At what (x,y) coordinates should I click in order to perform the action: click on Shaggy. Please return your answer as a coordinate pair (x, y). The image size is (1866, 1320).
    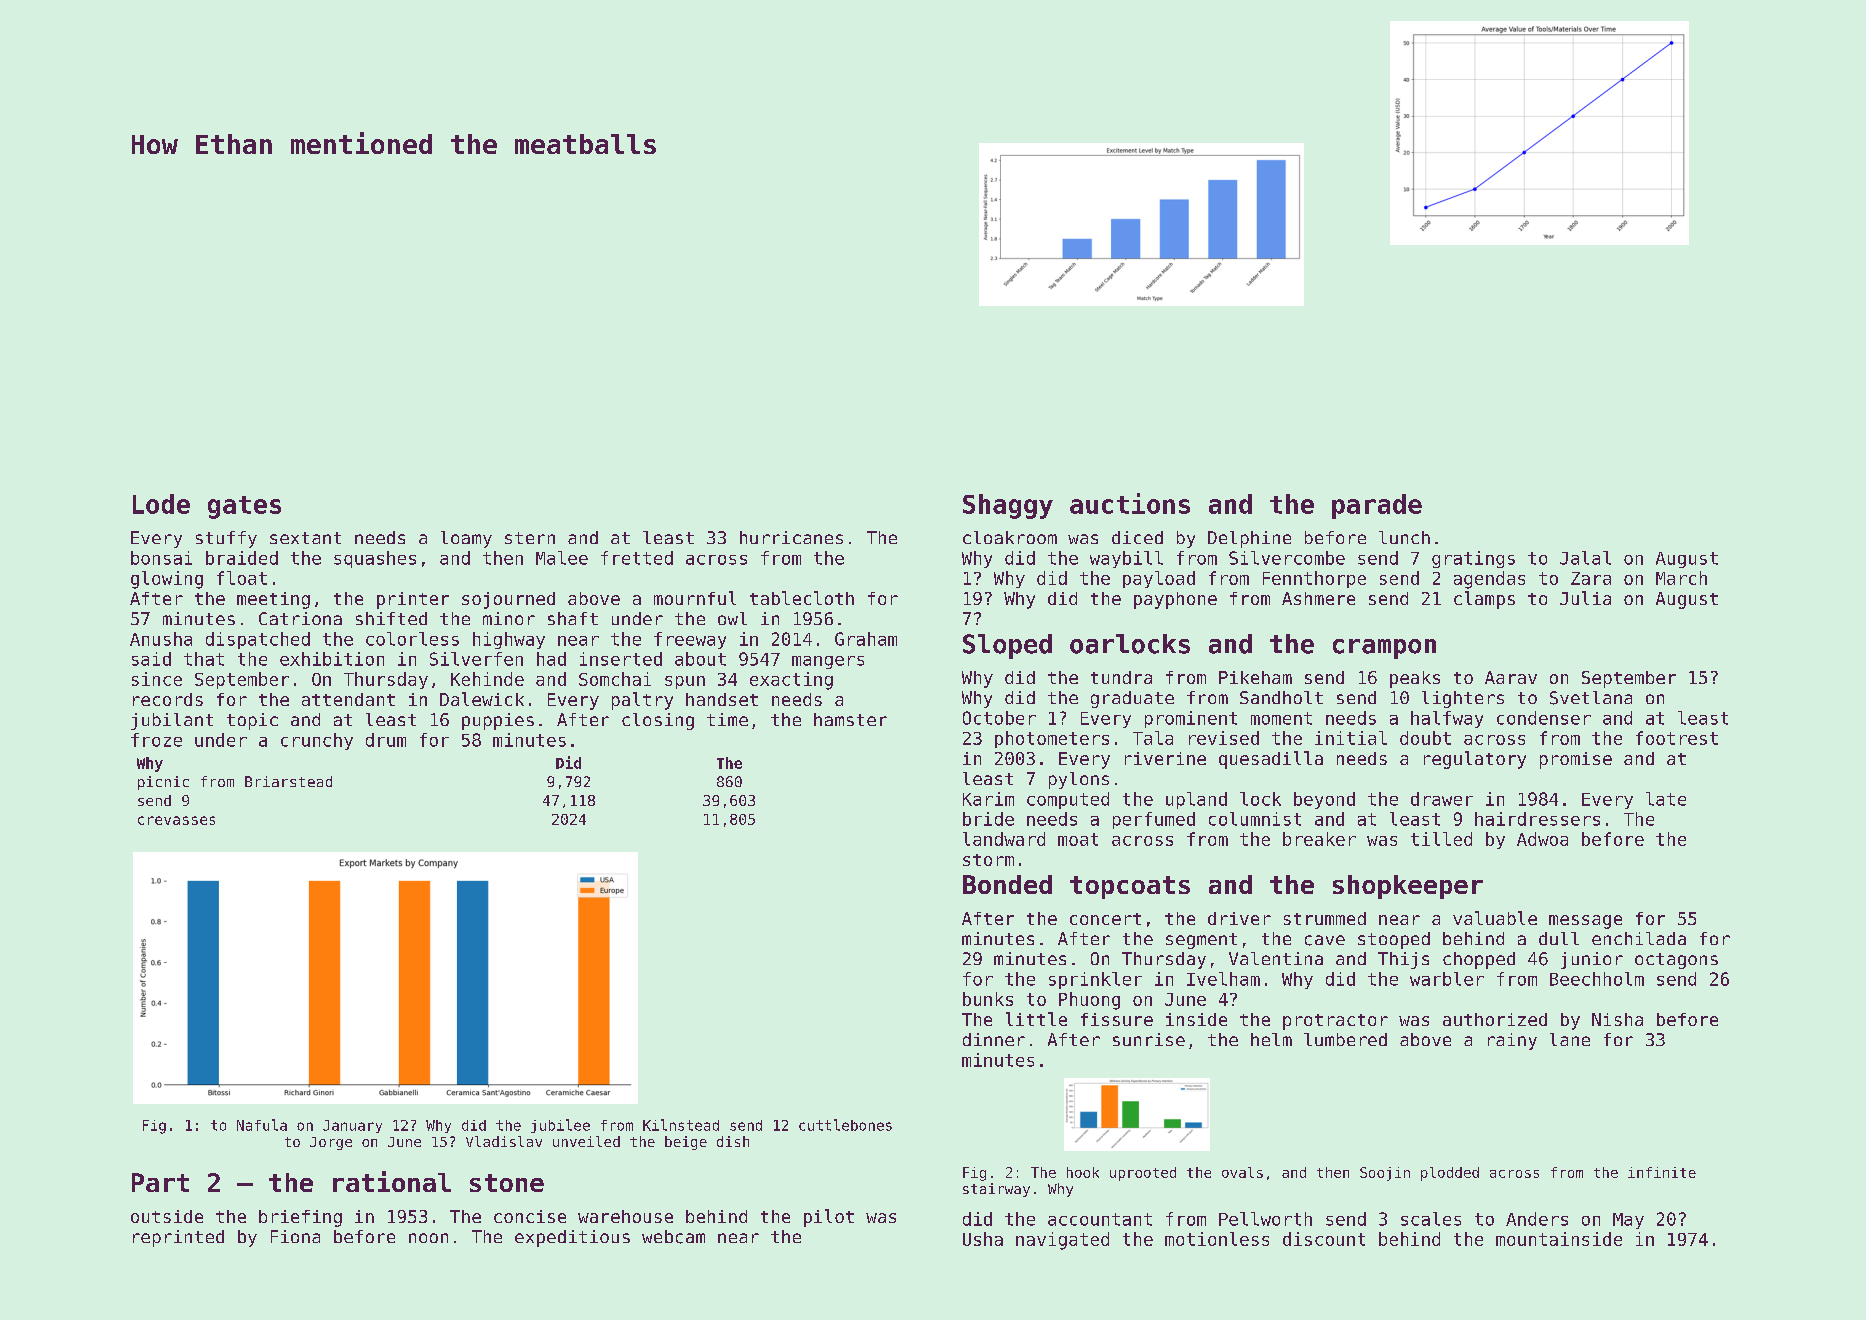
    Looking at the image, I should click on (1008, 506).
